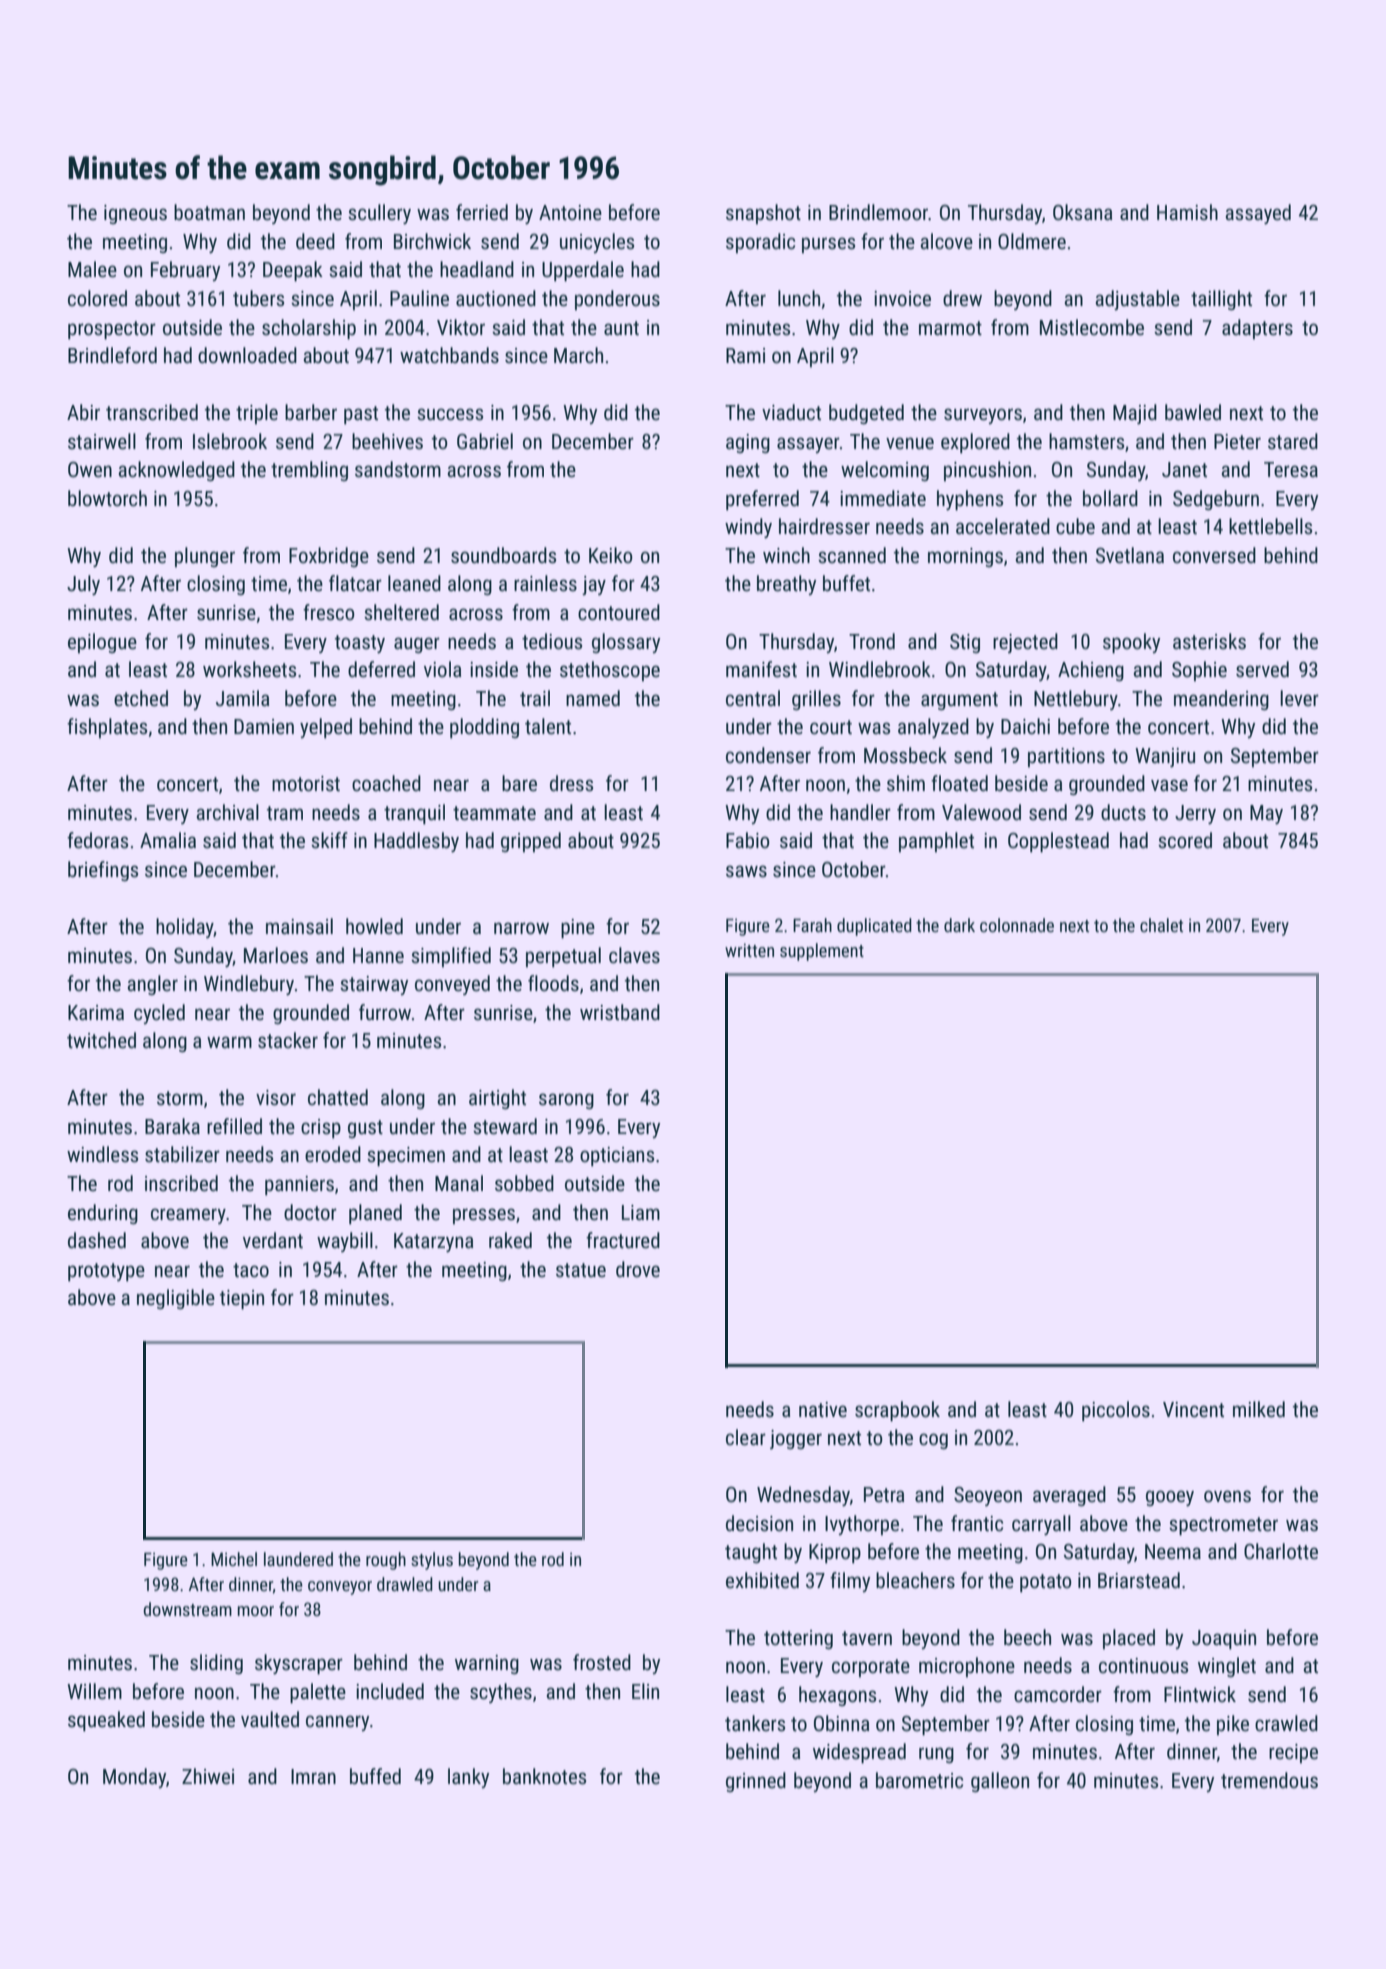  Describe the element at coordinates (828, 245) in the screenshot. I see `purses` at that location.
